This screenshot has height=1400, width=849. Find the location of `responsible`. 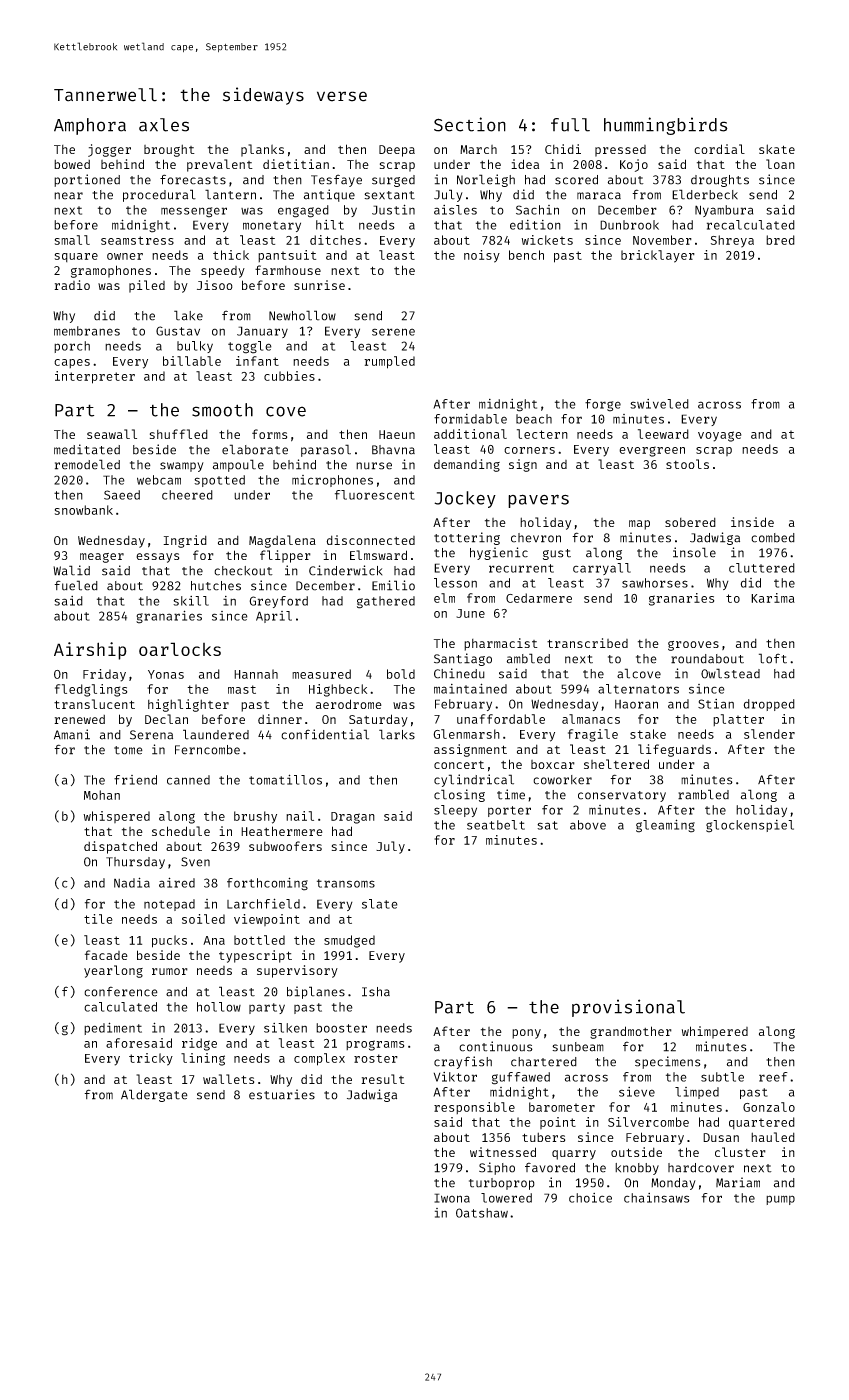

responsible is located at coordinates (474, 1108).
